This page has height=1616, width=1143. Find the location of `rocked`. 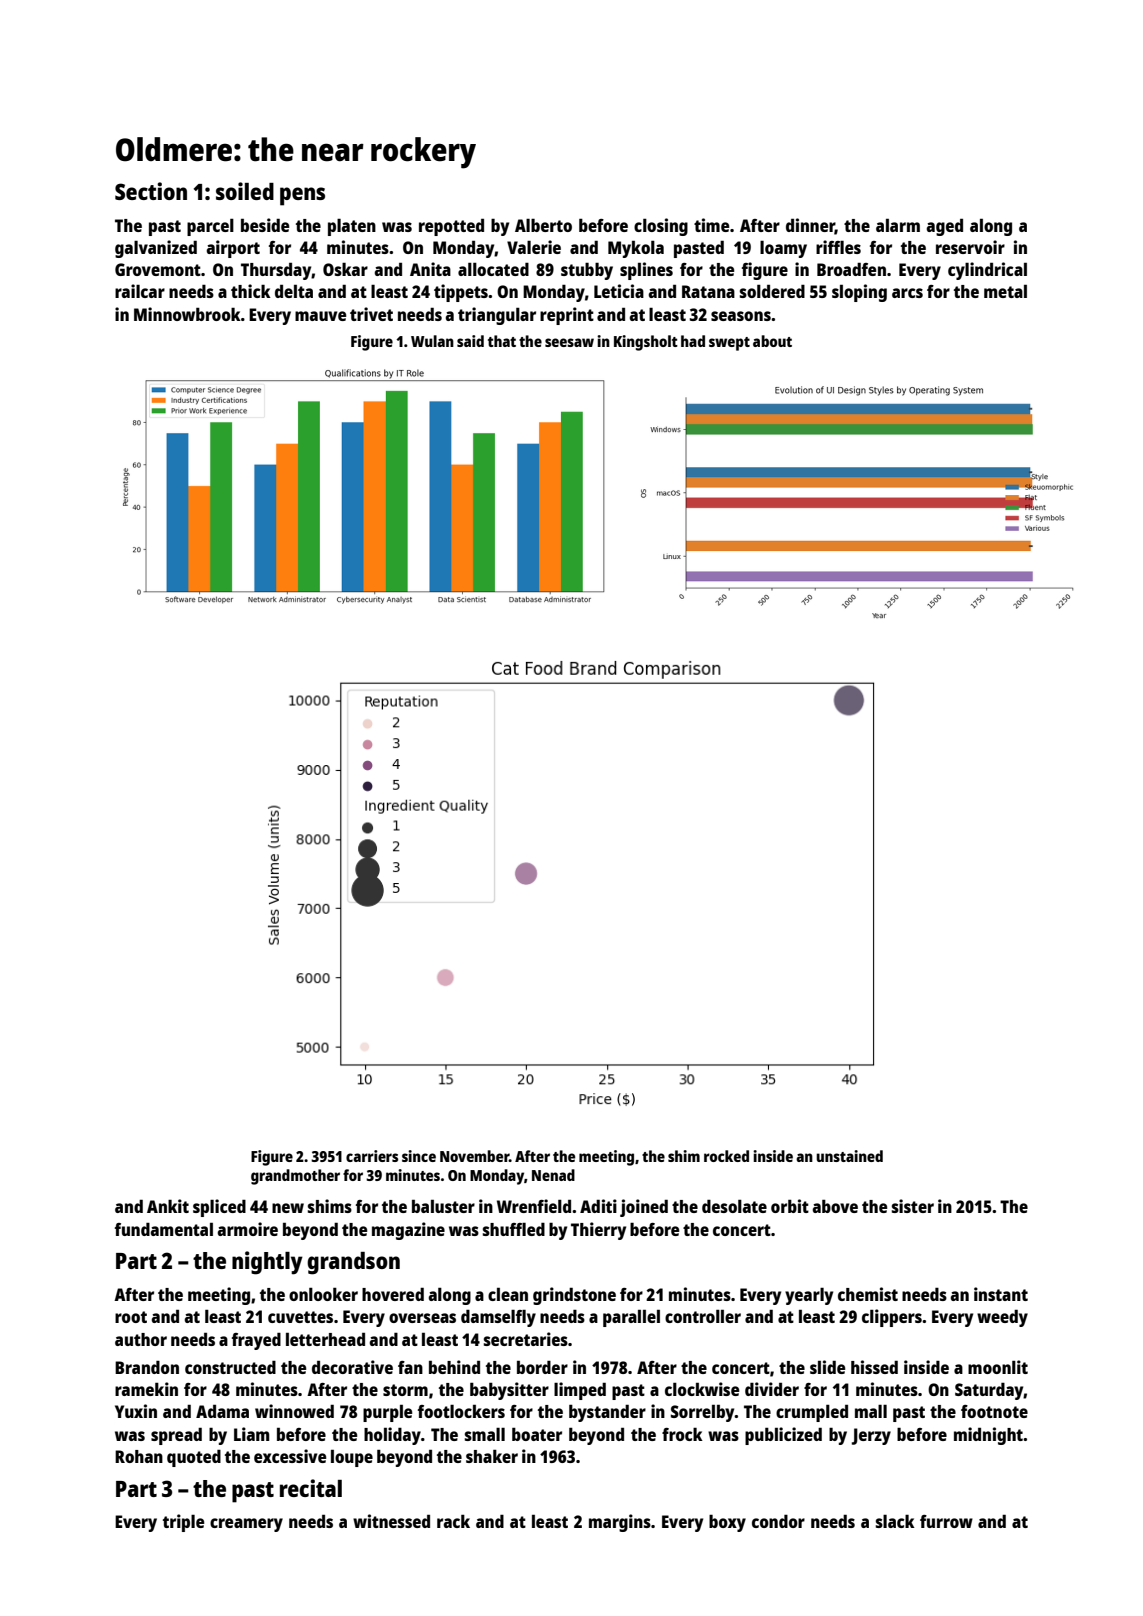

rocked is located at coordinates (726, 1156).
